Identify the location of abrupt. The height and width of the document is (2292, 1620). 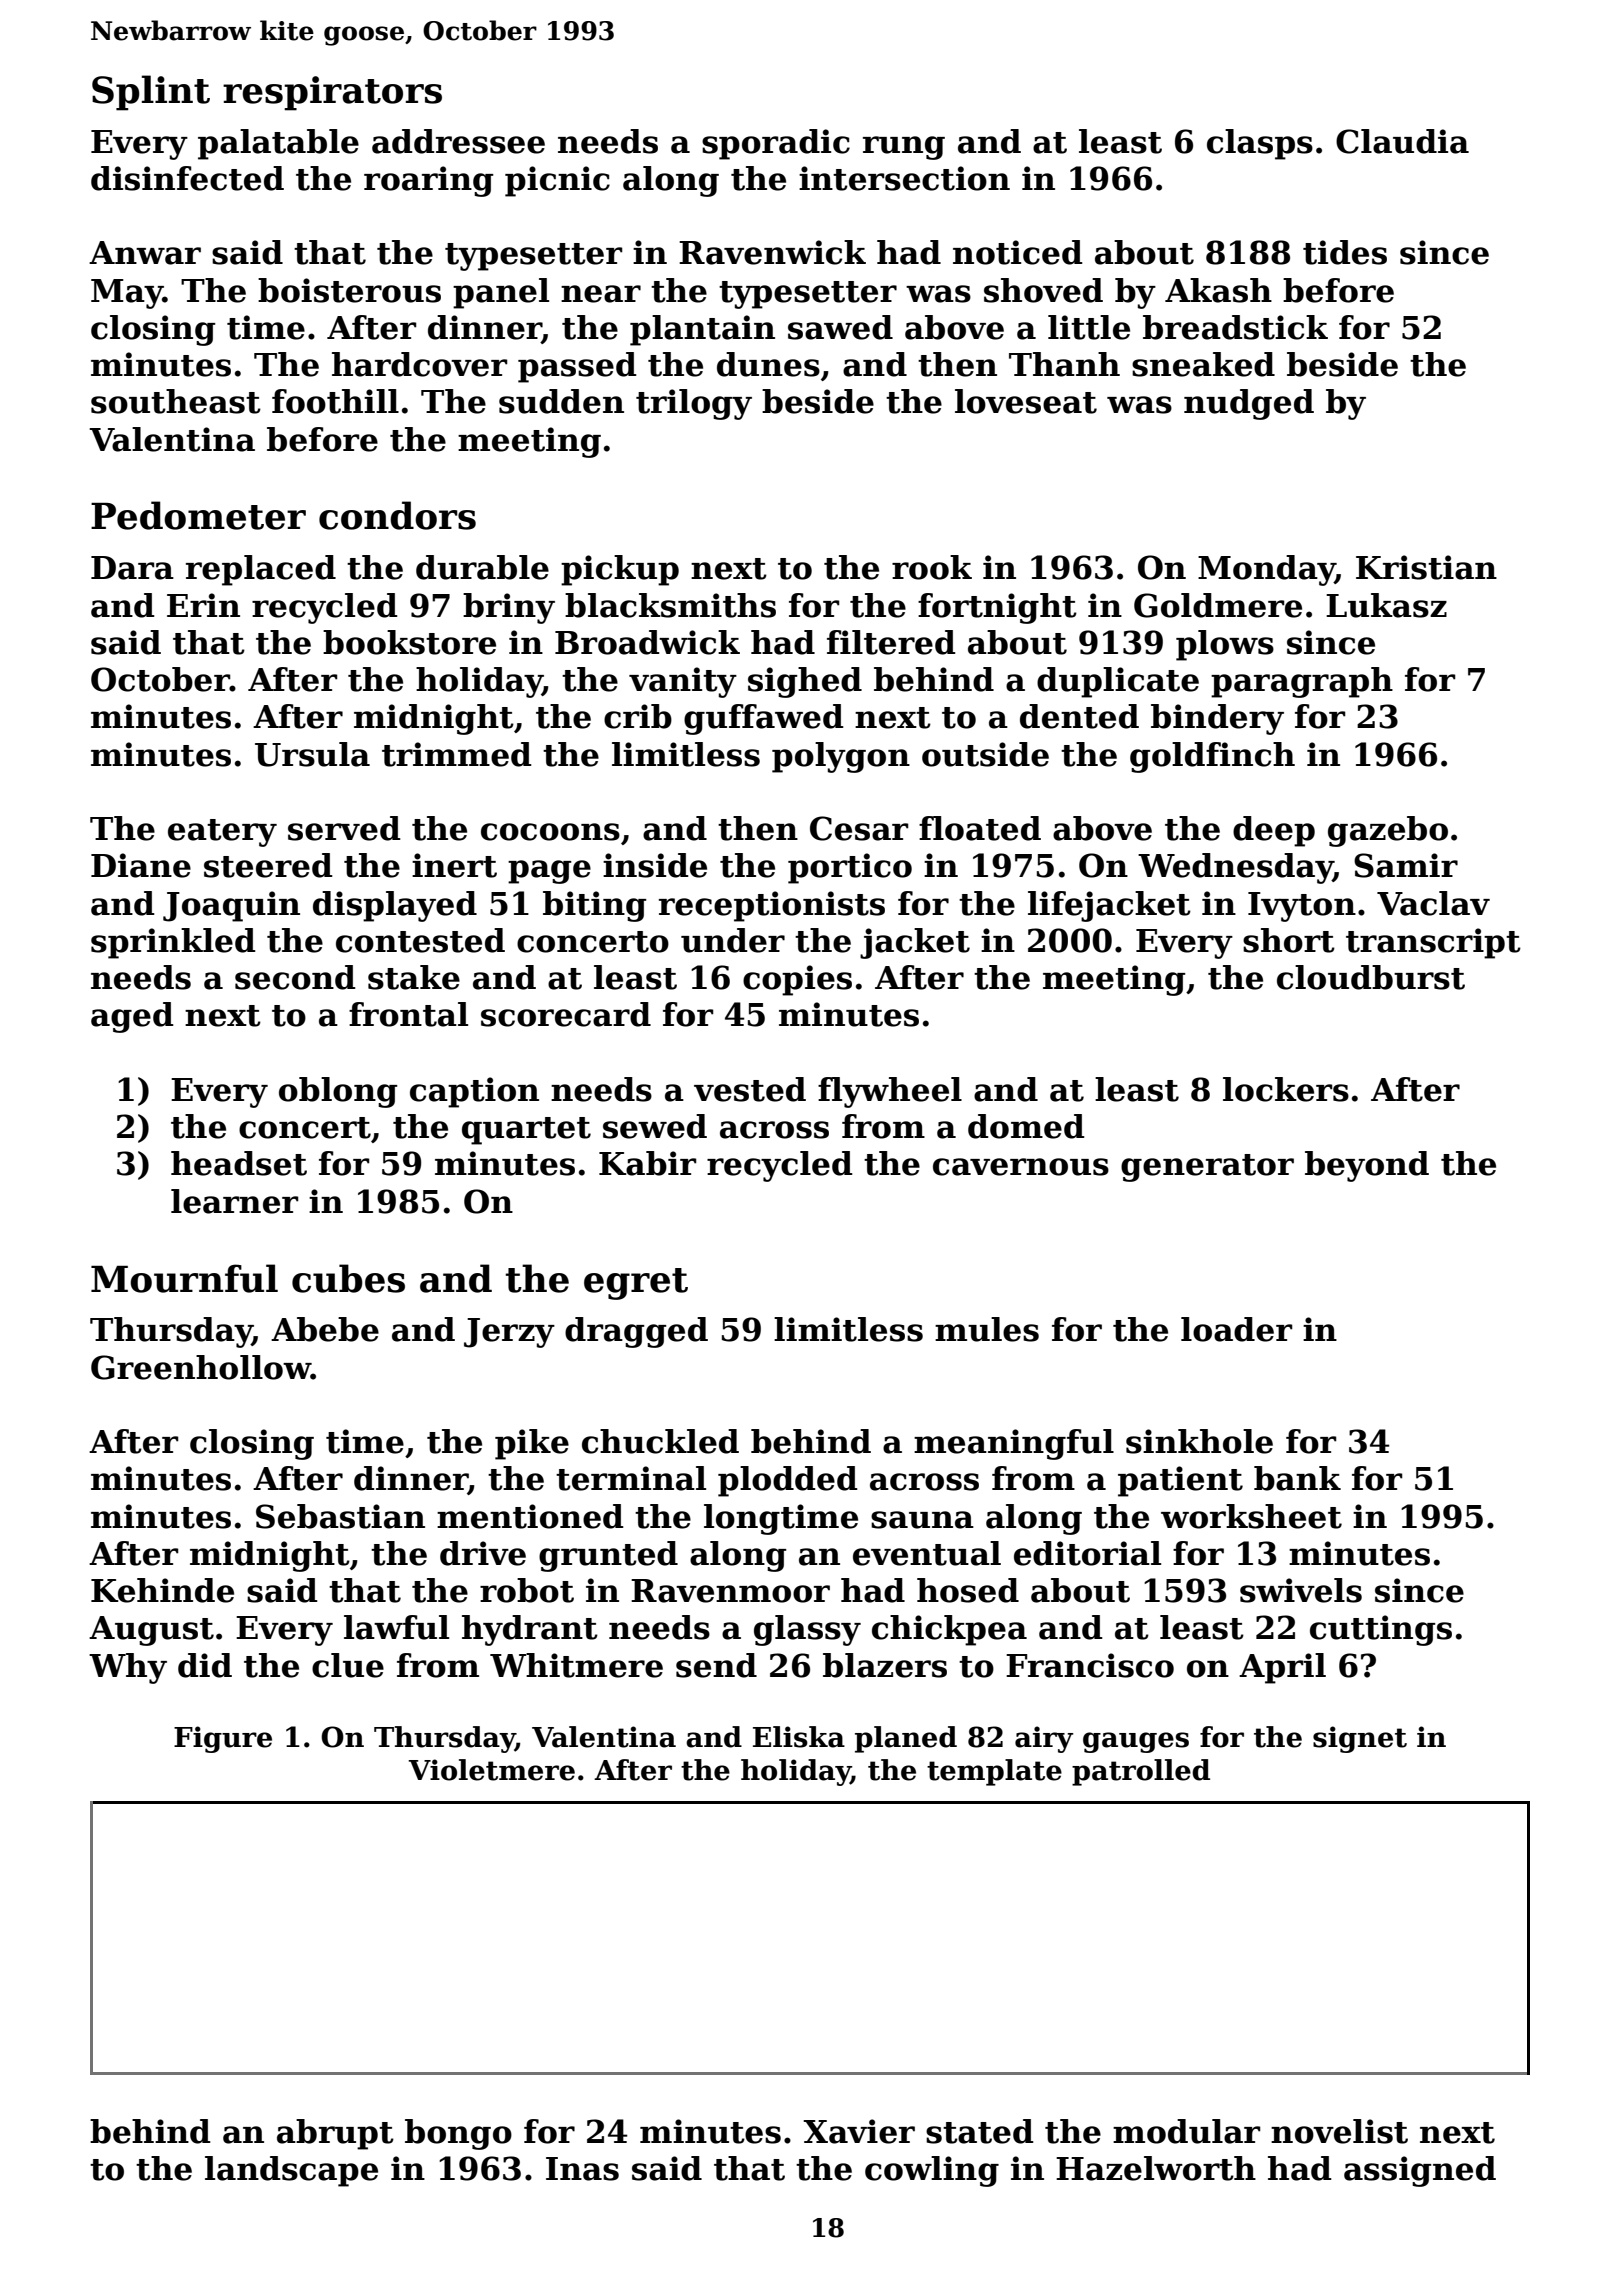
(335, 2134).
